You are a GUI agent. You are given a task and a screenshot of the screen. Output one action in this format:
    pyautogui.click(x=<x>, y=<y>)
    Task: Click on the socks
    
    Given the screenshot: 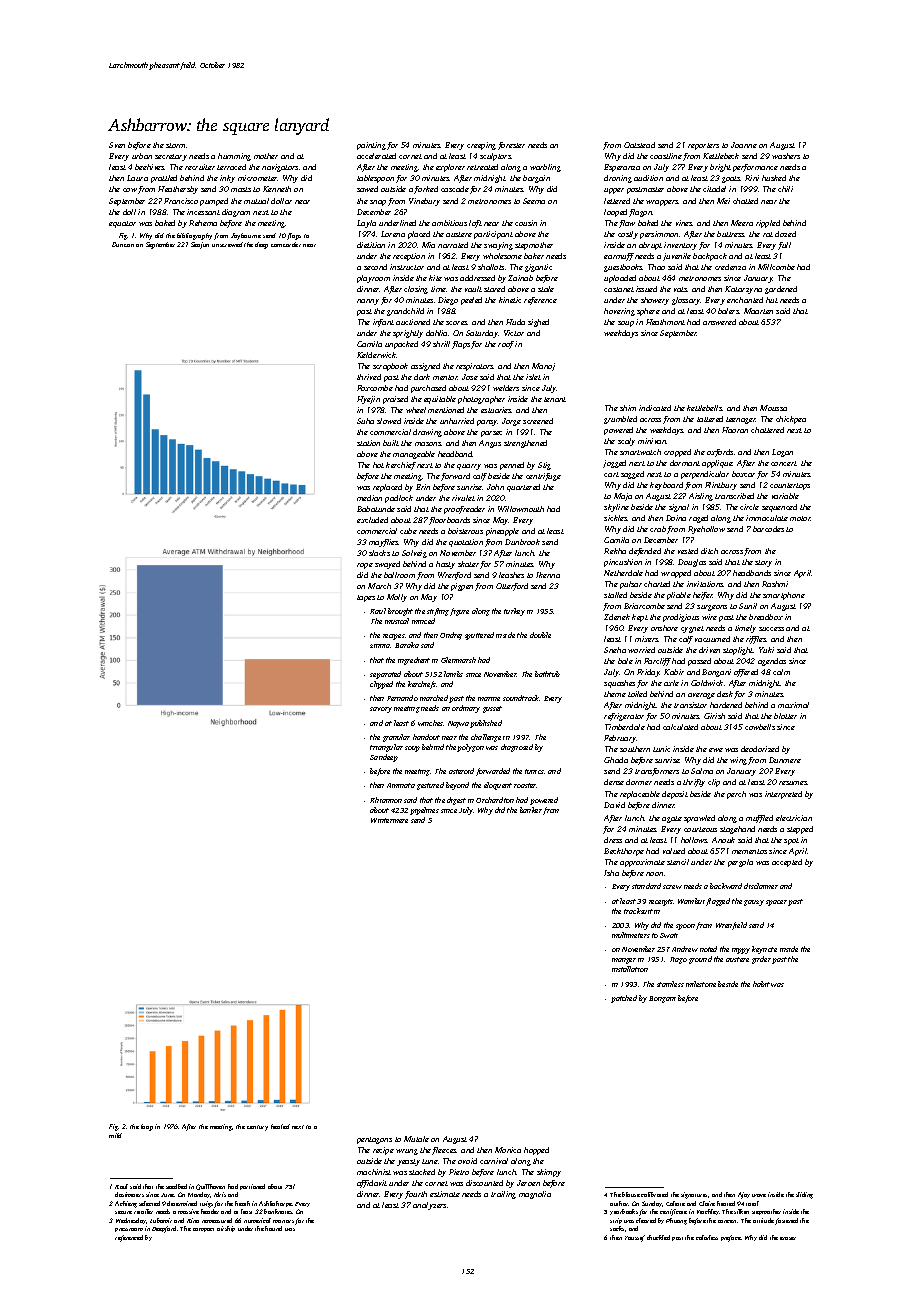 What is the action you would take?
    pyautogui.click(x=617, y=1228)
